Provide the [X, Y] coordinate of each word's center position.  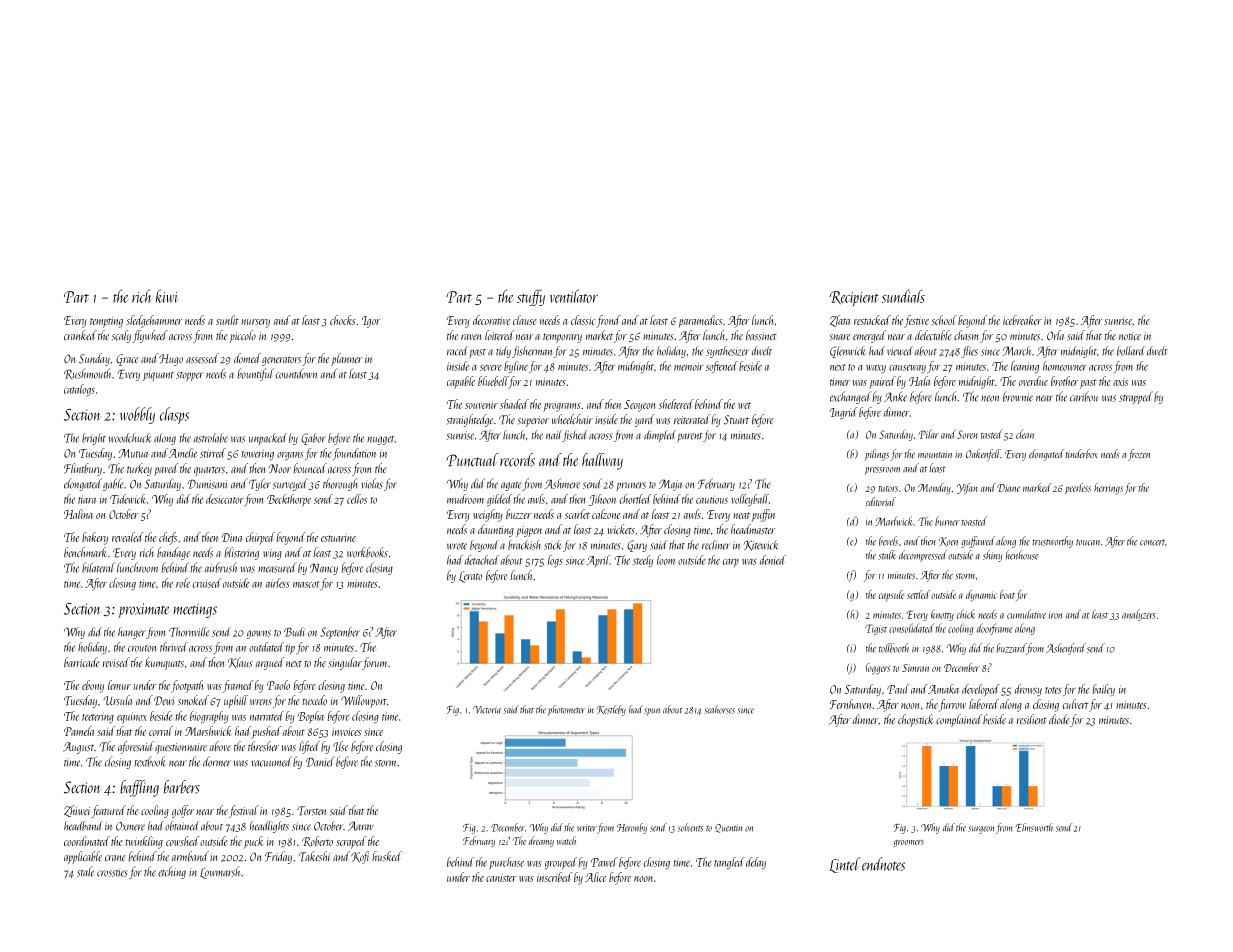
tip [290, 648]
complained [959, 720]
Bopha [311, 717]
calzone [606, 514]
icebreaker [1022, 320]
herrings [1108, 489]
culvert [1075, 704]
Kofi [360, 857]
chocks [343, 320]
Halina [78, 514]
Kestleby [611, 710]
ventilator [574, 296]
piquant [158, 376]
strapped [1136, 397]
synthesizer [727, 352]
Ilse [340, 746]
